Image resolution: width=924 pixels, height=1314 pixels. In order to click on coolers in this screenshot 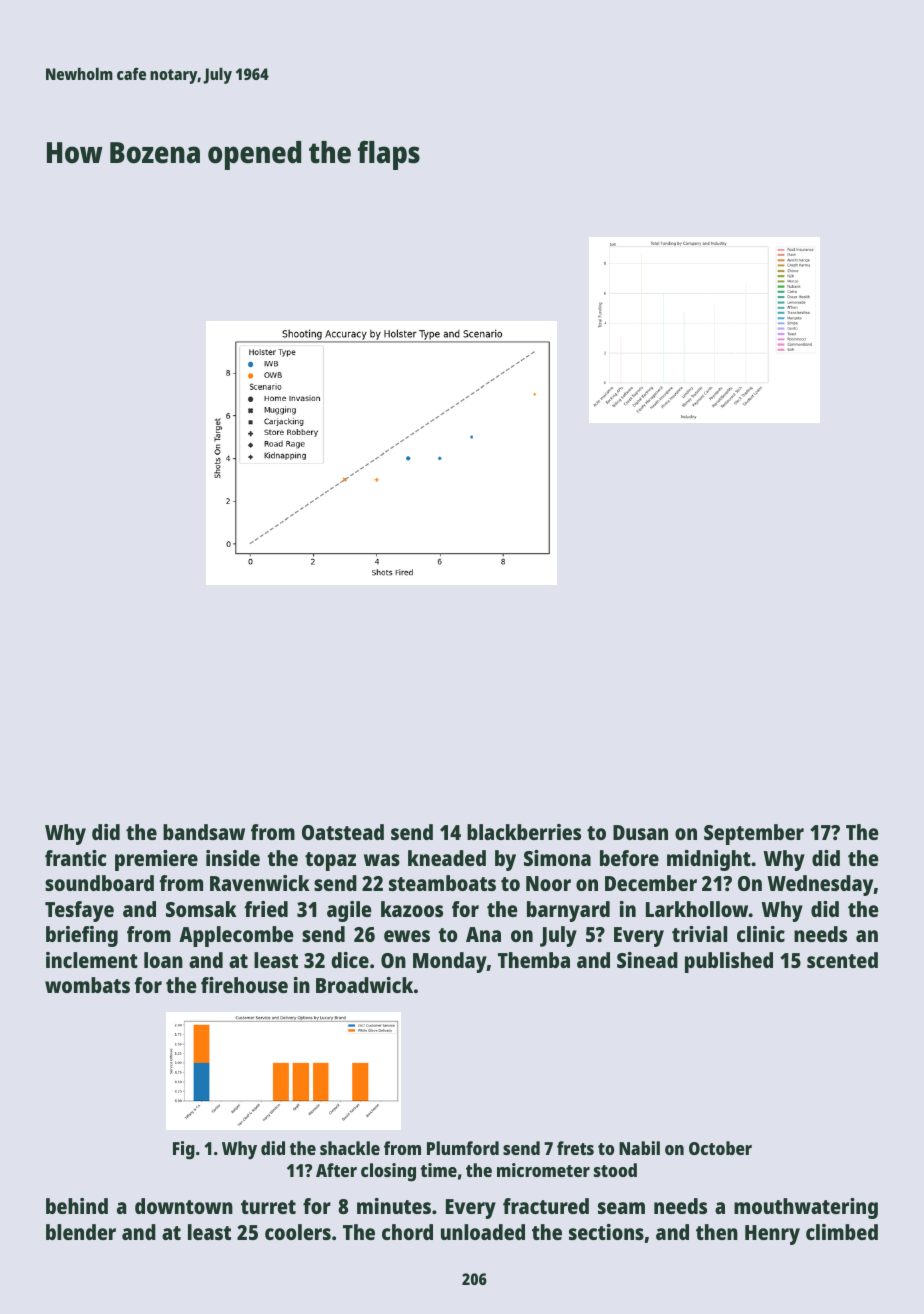, I will do `click(298, 1232)`.
